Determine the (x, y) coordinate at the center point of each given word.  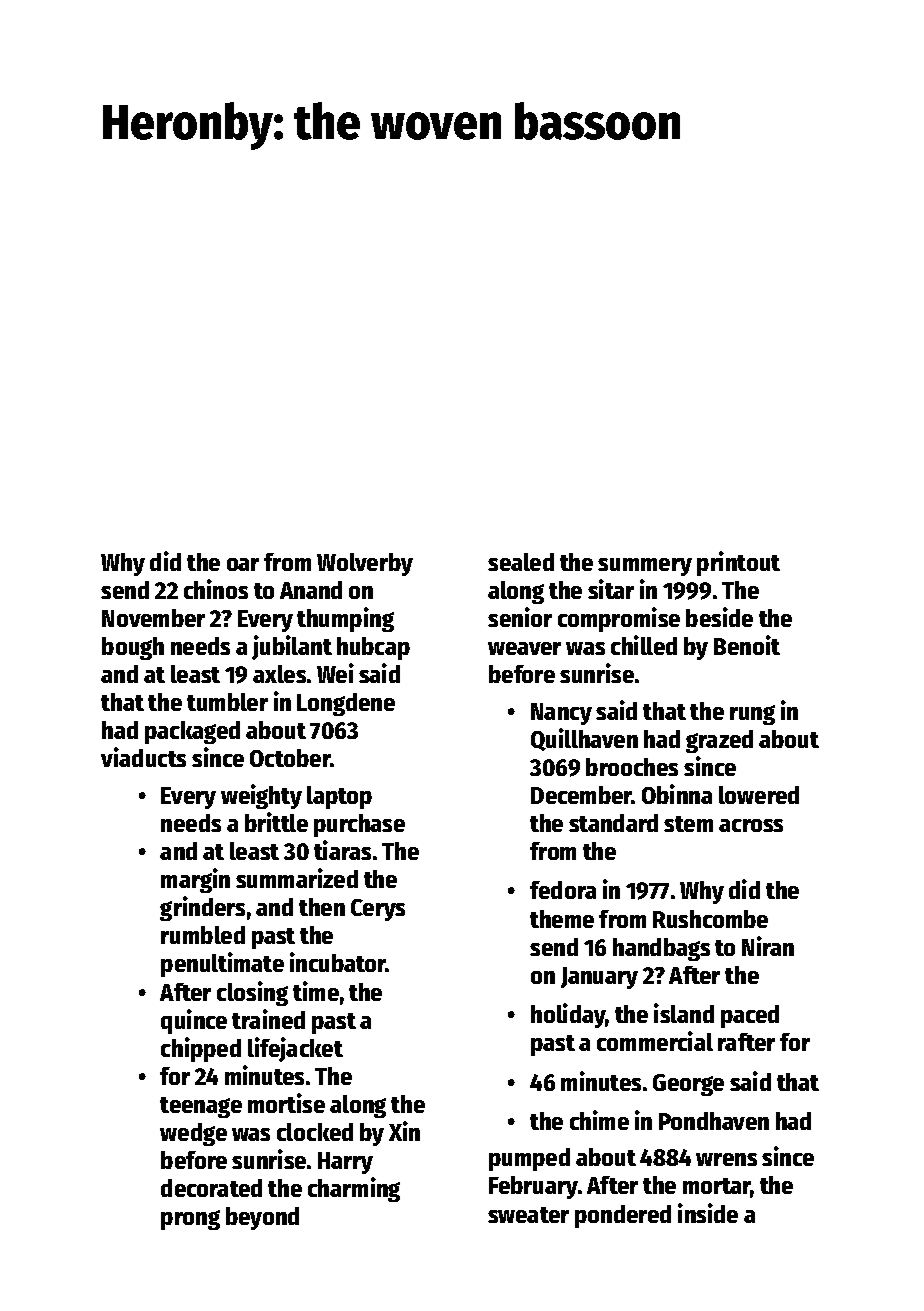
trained (268, 1019)
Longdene (346, 704)
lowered (759, 795)
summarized (297, 878)
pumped (529, 1159)
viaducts (143, 757)
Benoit (747, 645)
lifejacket (295, 1049)
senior (520, 617)
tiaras (342, 850)
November (153, 618)
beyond (262, 1218)
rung (752, 715)
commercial (655, 1041)
